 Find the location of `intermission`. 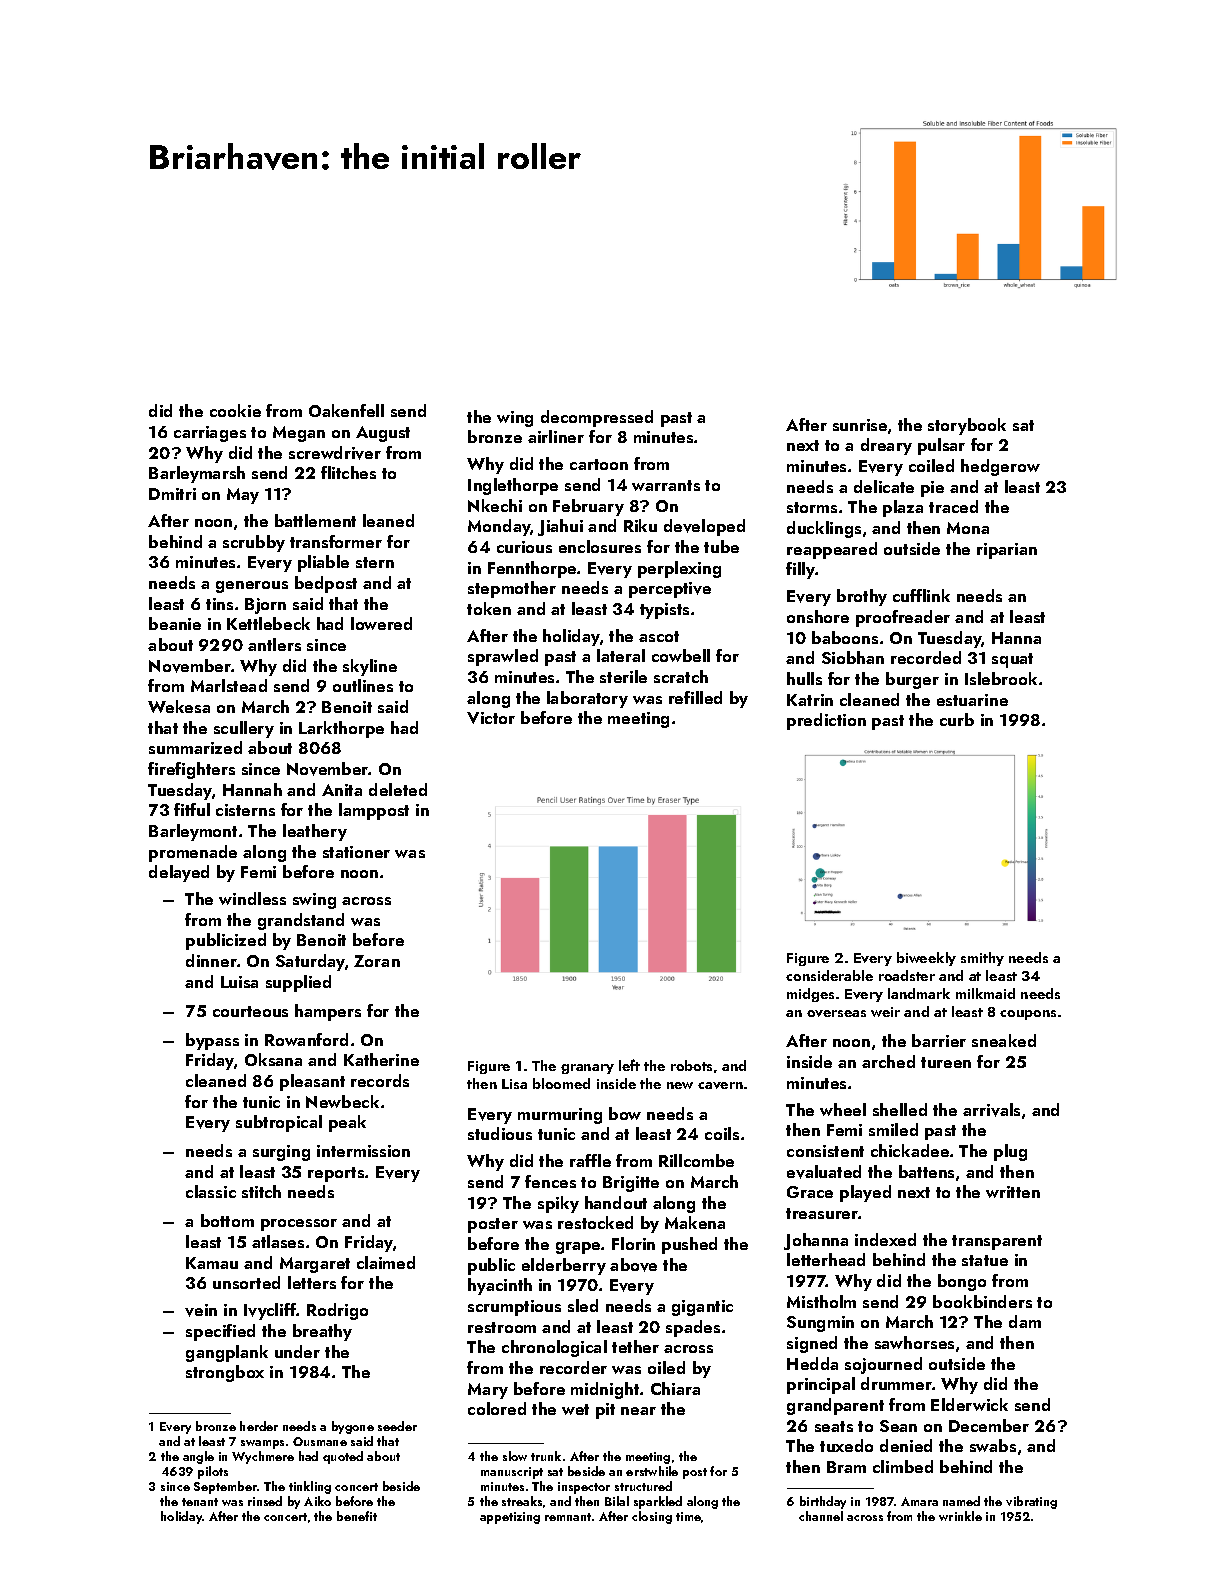

intermission is located at coordinates (363, 1151).
